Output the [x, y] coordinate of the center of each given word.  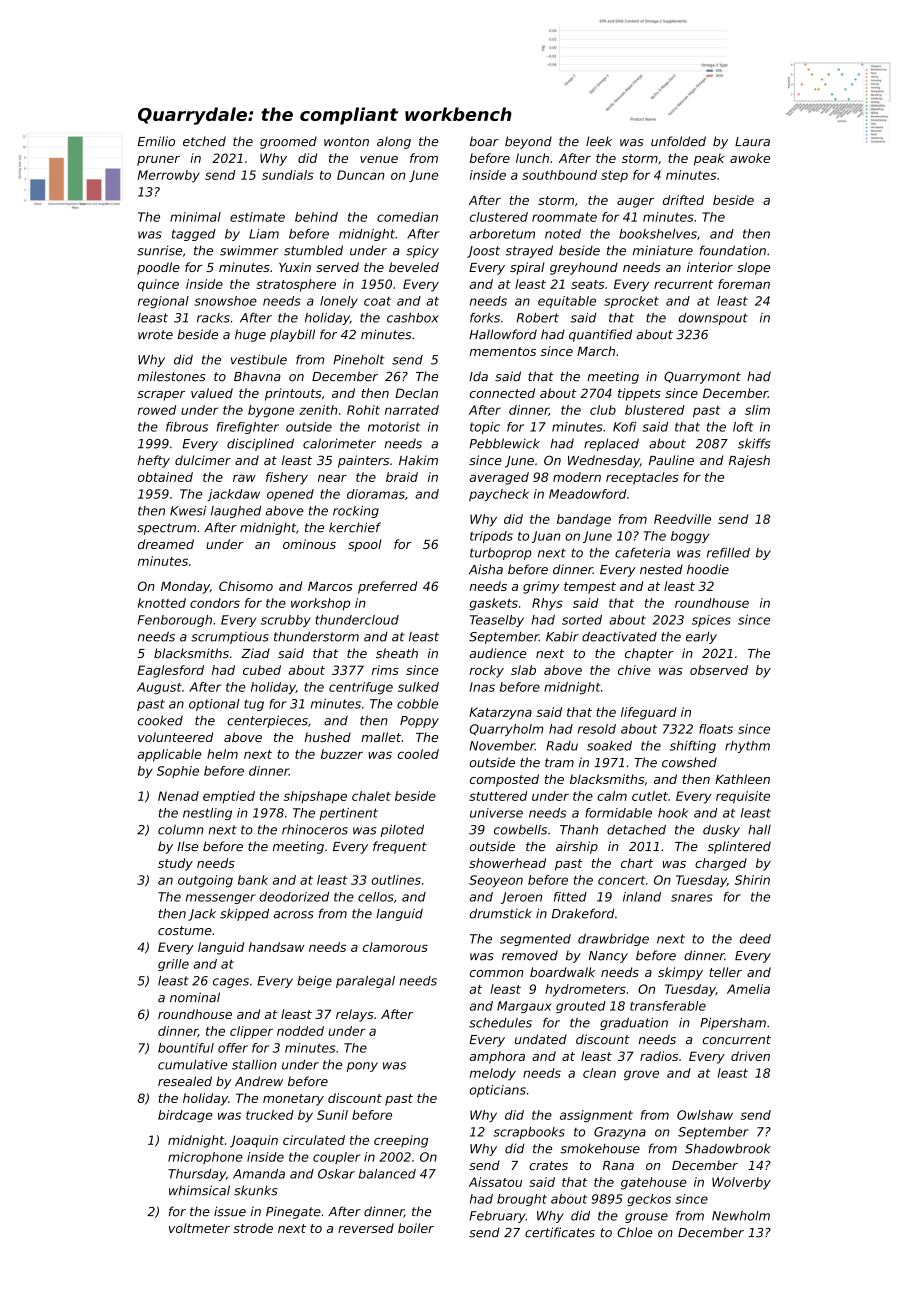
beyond [528, 142]
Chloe [635, 1232]
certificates [560, 1232]
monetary [293, 1100]
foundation [733, 250]
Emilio [156, 141]
